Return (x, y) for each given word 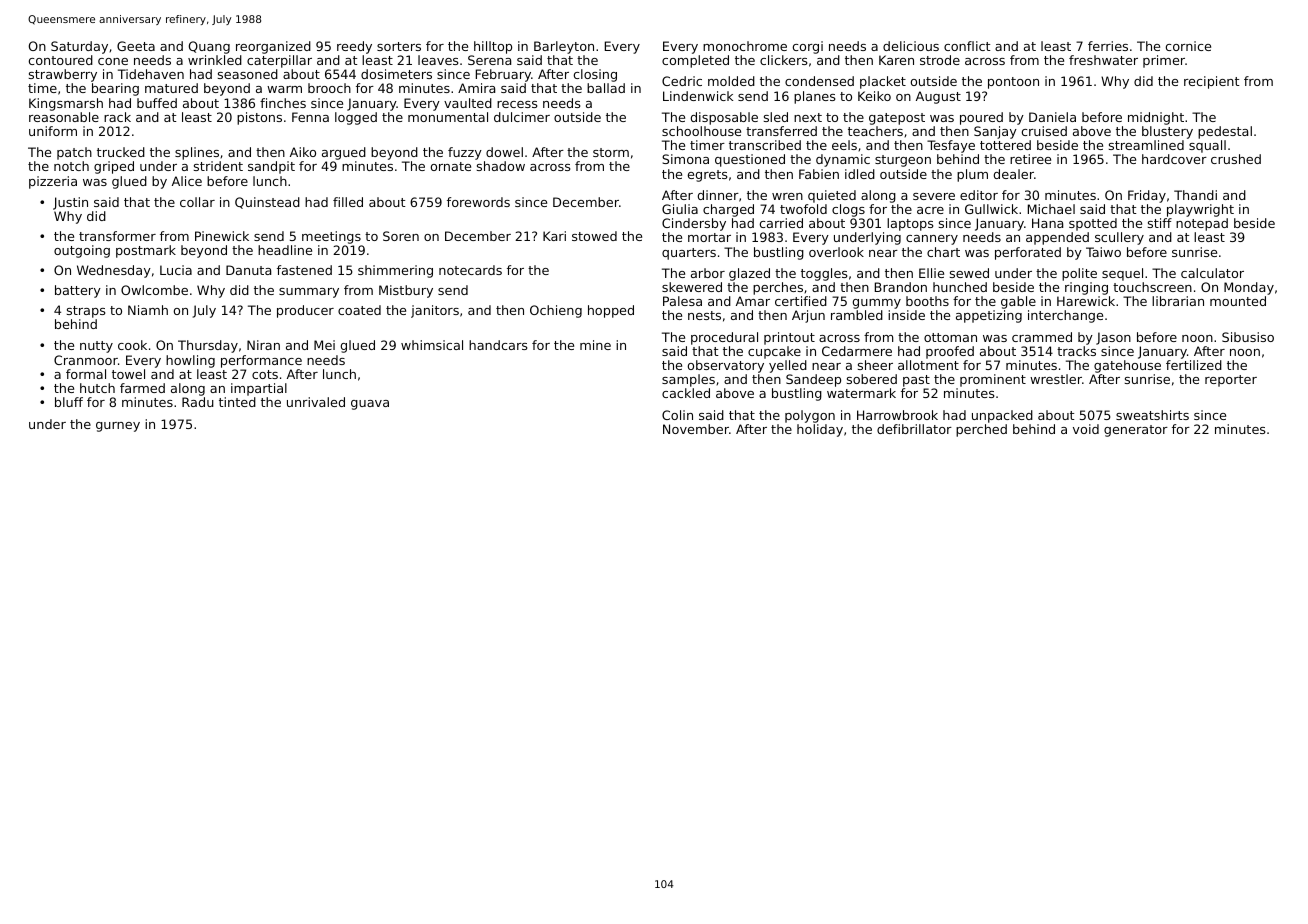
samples (688, 380)
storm (611, 152)
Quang (209, 47)
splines (197, 153)
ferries (1108, 46)
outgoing (82, 251)
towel (128, 374)
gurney (118, 427)
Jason (1113, 338)
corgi (808, 47)
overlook (836, 252)
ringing (1086, 288)
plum (972, 175)
